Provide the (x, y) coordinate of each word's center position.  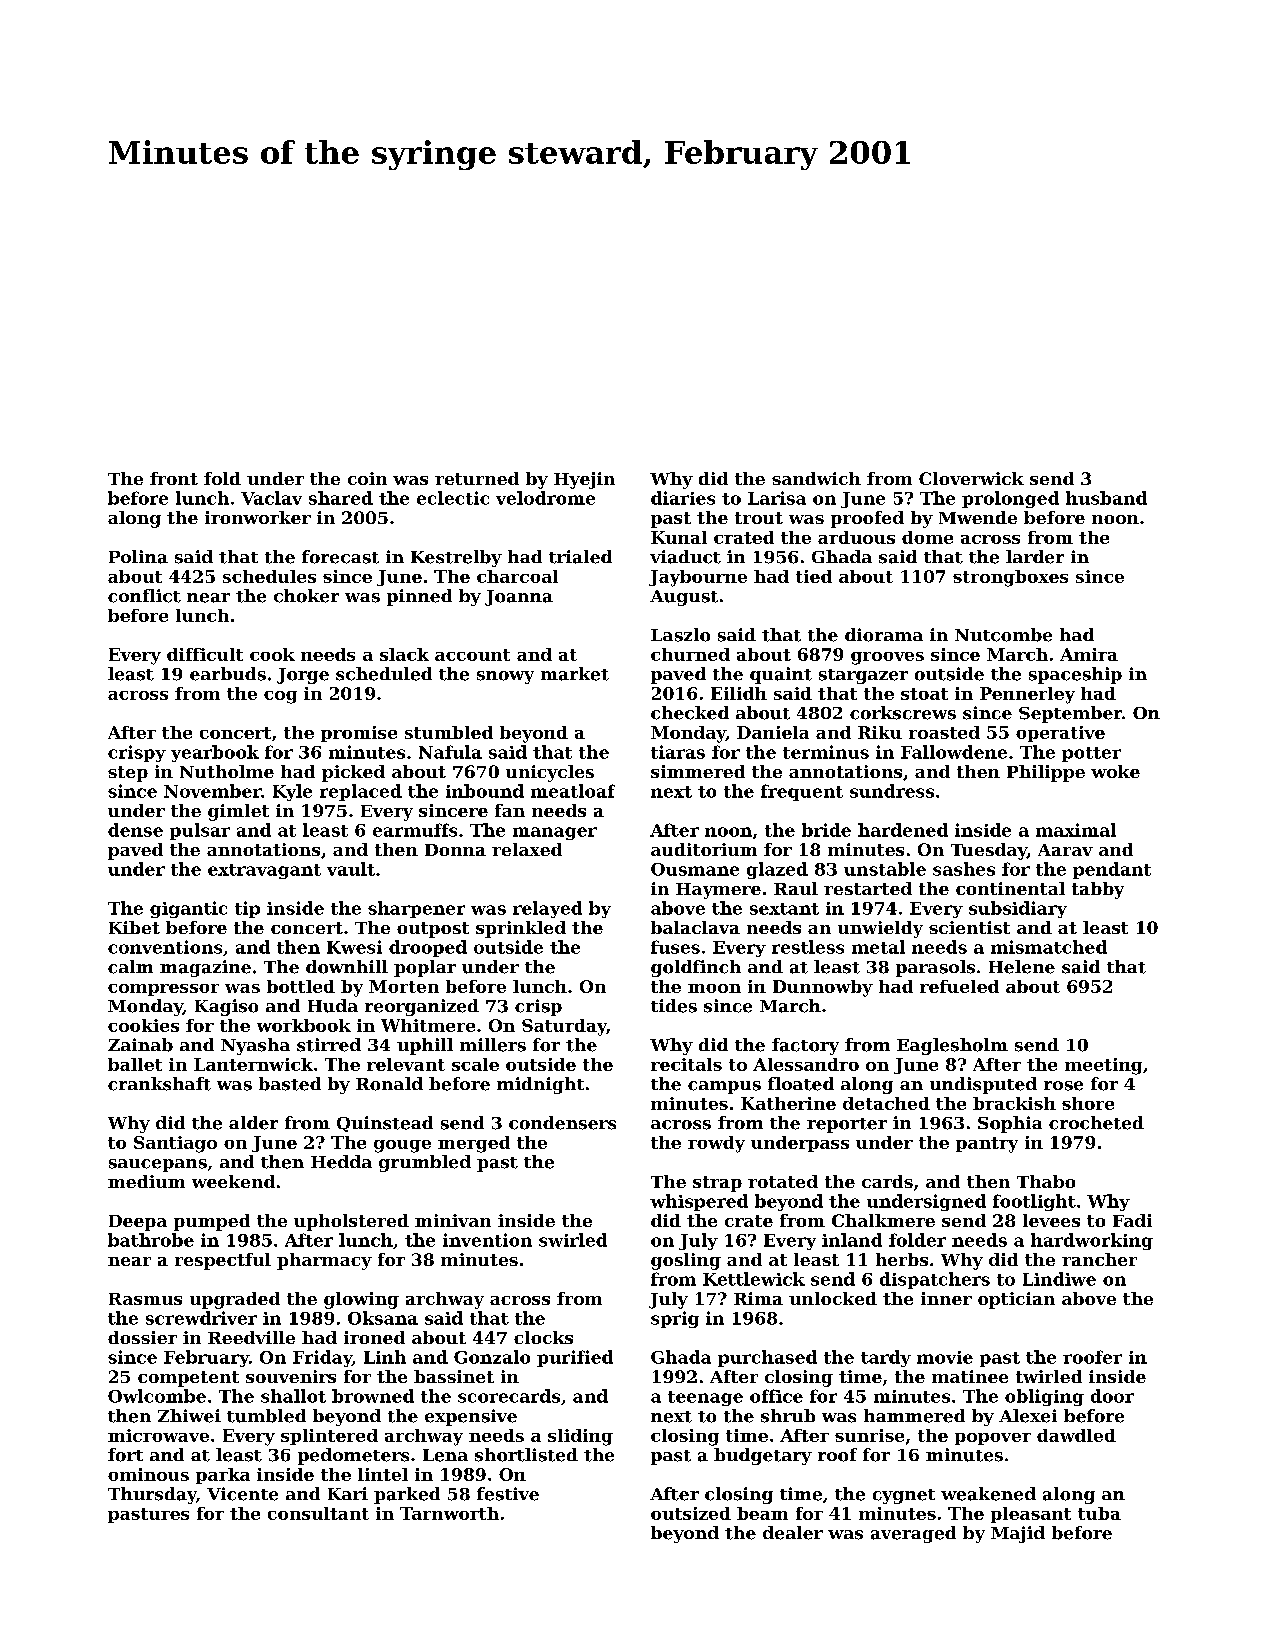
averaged (913, 1534)
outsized (691, 1513)
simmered (698, 771)
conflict (144, 596)
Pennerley (1027, 695)
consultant (318, 1513)
